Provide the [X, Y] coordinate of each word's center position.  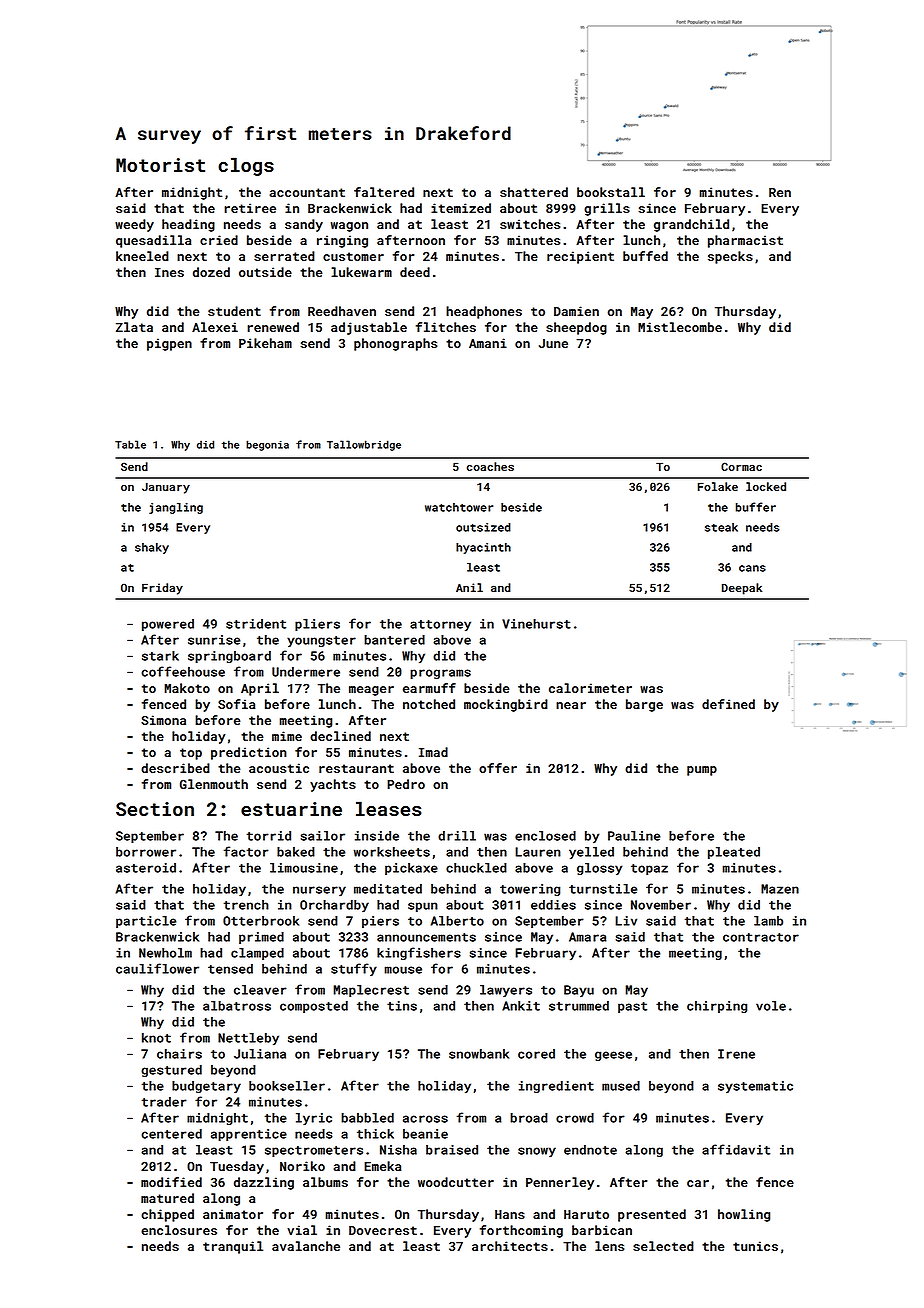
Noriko [302, 1166]
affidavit [736, 1149]
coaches [490, 466]
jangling [176, 508]
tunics [755, 1246]
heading [188, 225]
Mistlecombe [680, 327]
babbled [367, 1118]
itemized [461, 208]
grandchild [691, 225]
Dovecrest [383, 1230]
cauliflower [157, 968]
